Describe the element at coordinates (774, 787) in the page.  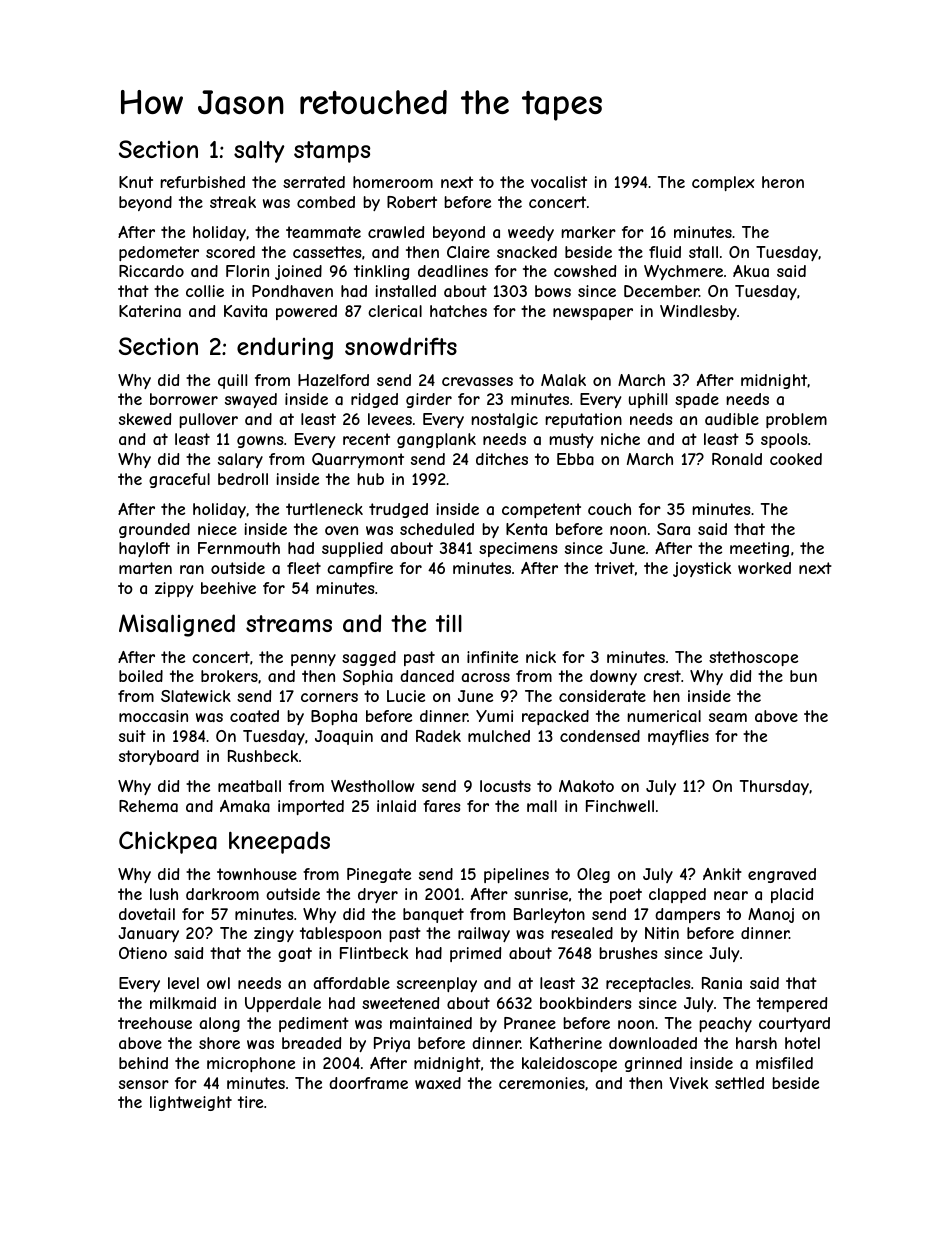
I see `Thursday` at that location.
